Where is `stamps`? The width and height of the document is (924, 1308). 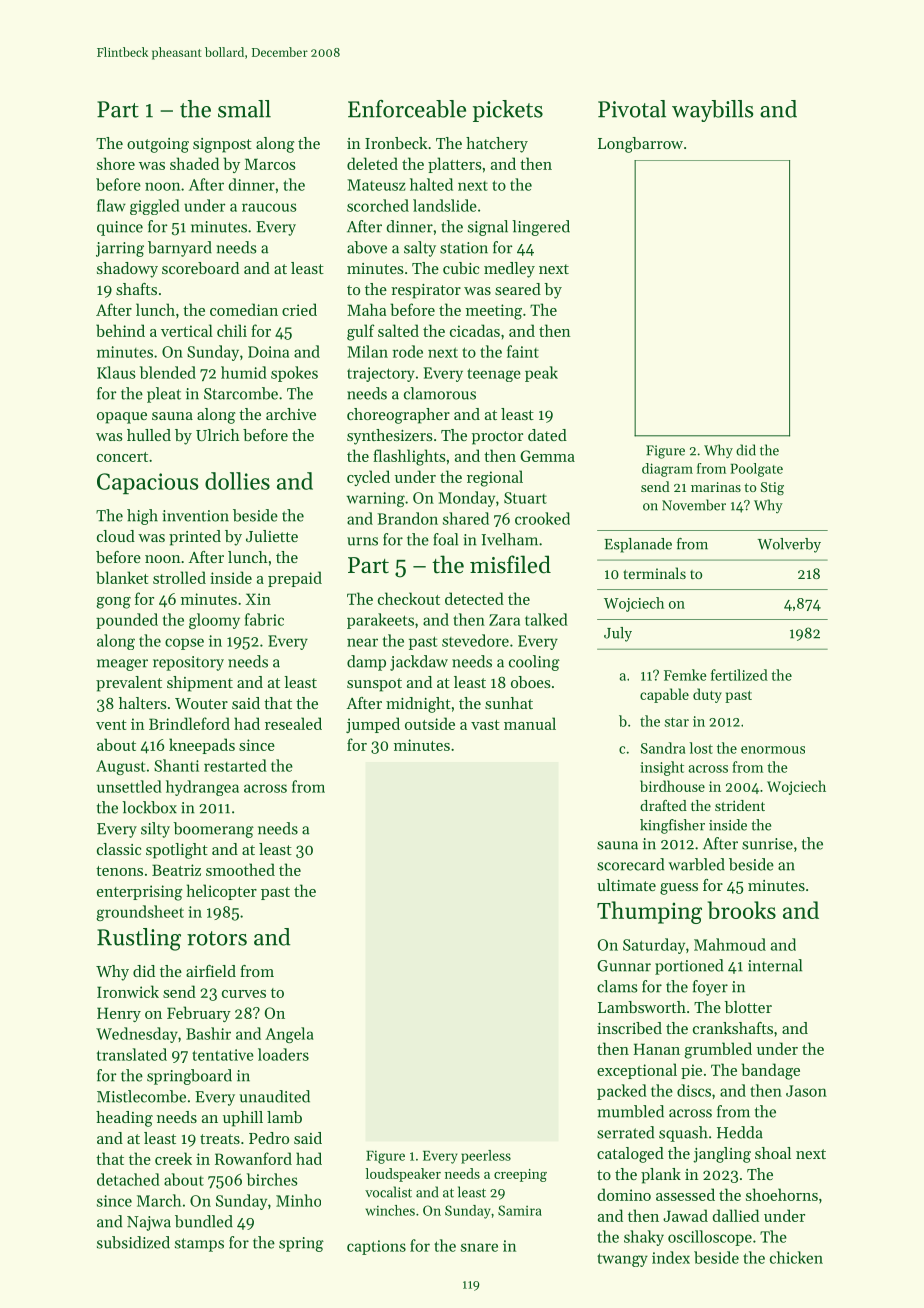 stamps is located at coordinates (199, 1245).
